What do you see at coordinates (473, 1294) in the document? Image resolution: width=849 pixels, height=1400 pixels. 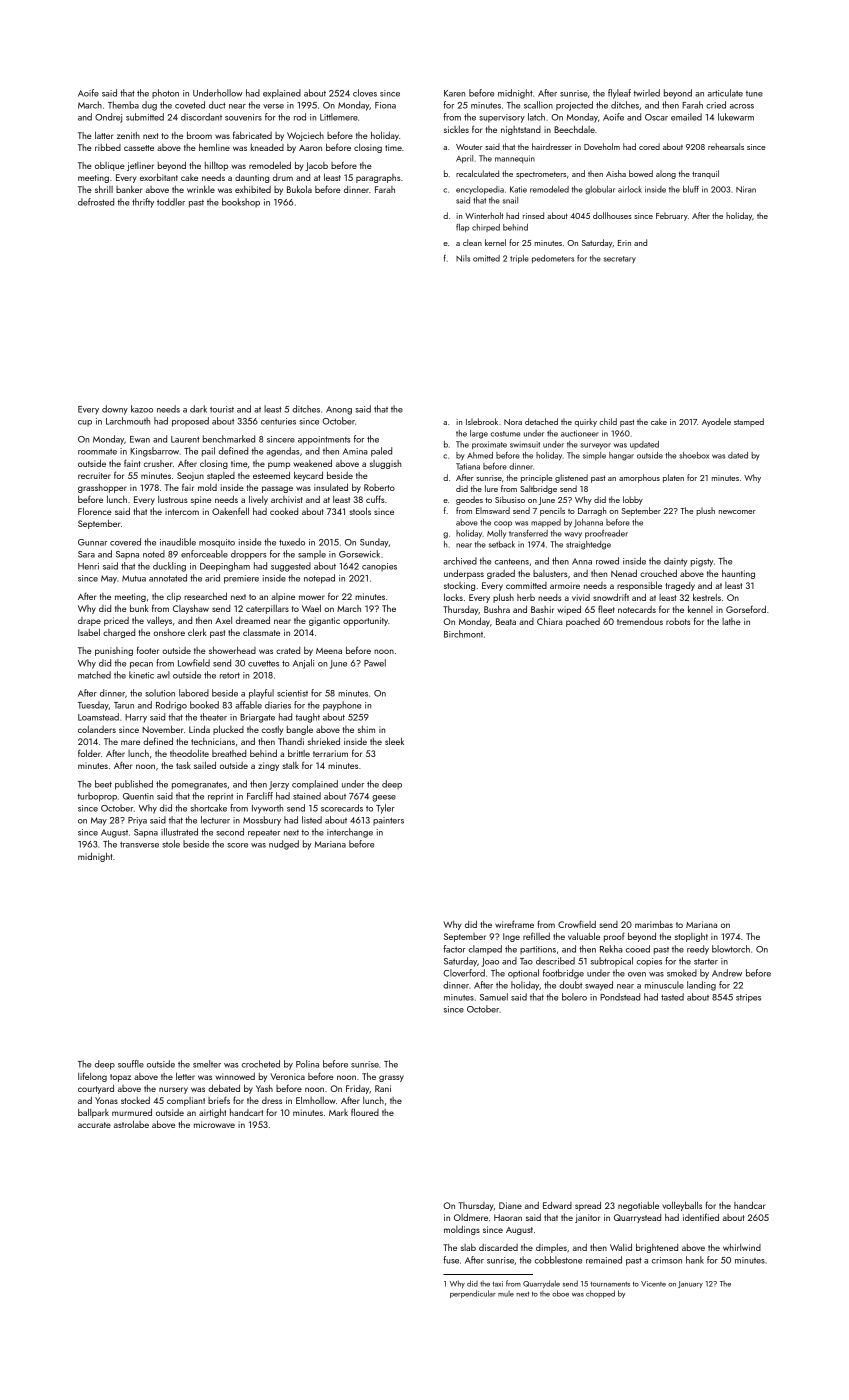 I see `perpendicular` at bounding box center [473, 1294].
